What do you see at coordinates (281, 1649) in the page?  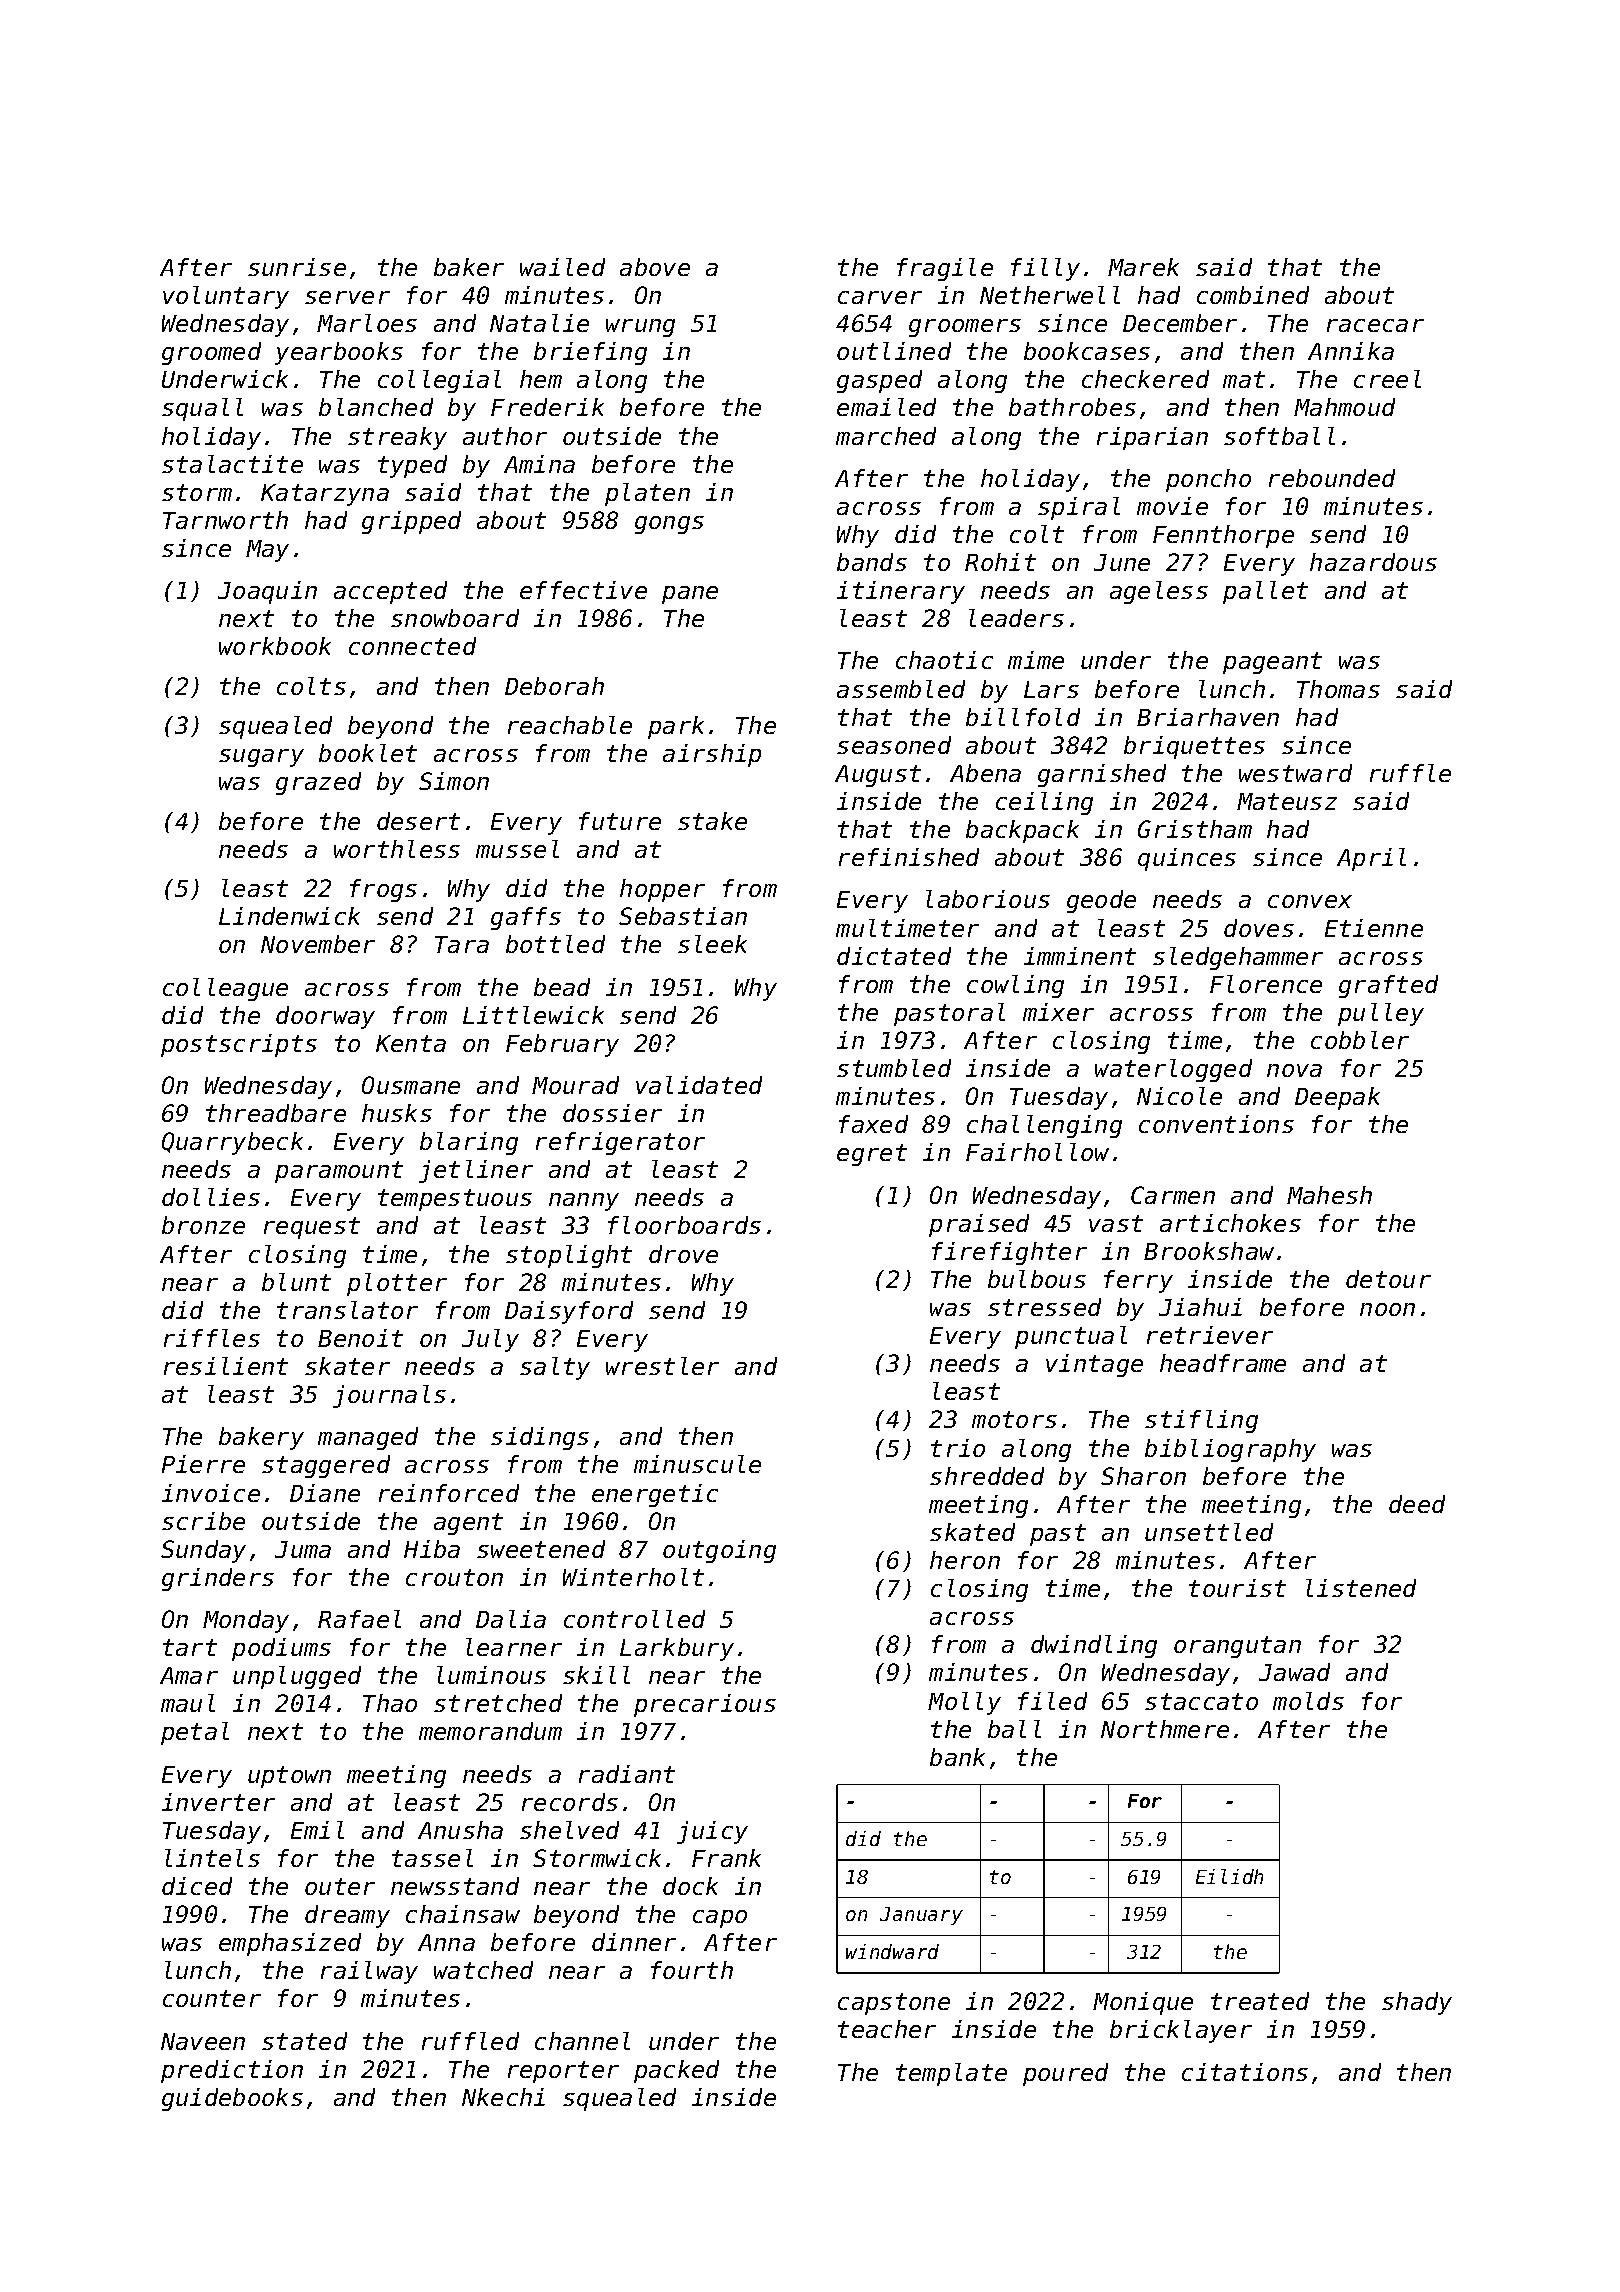 I see `podiums` at bounding box center [281, 1649].
